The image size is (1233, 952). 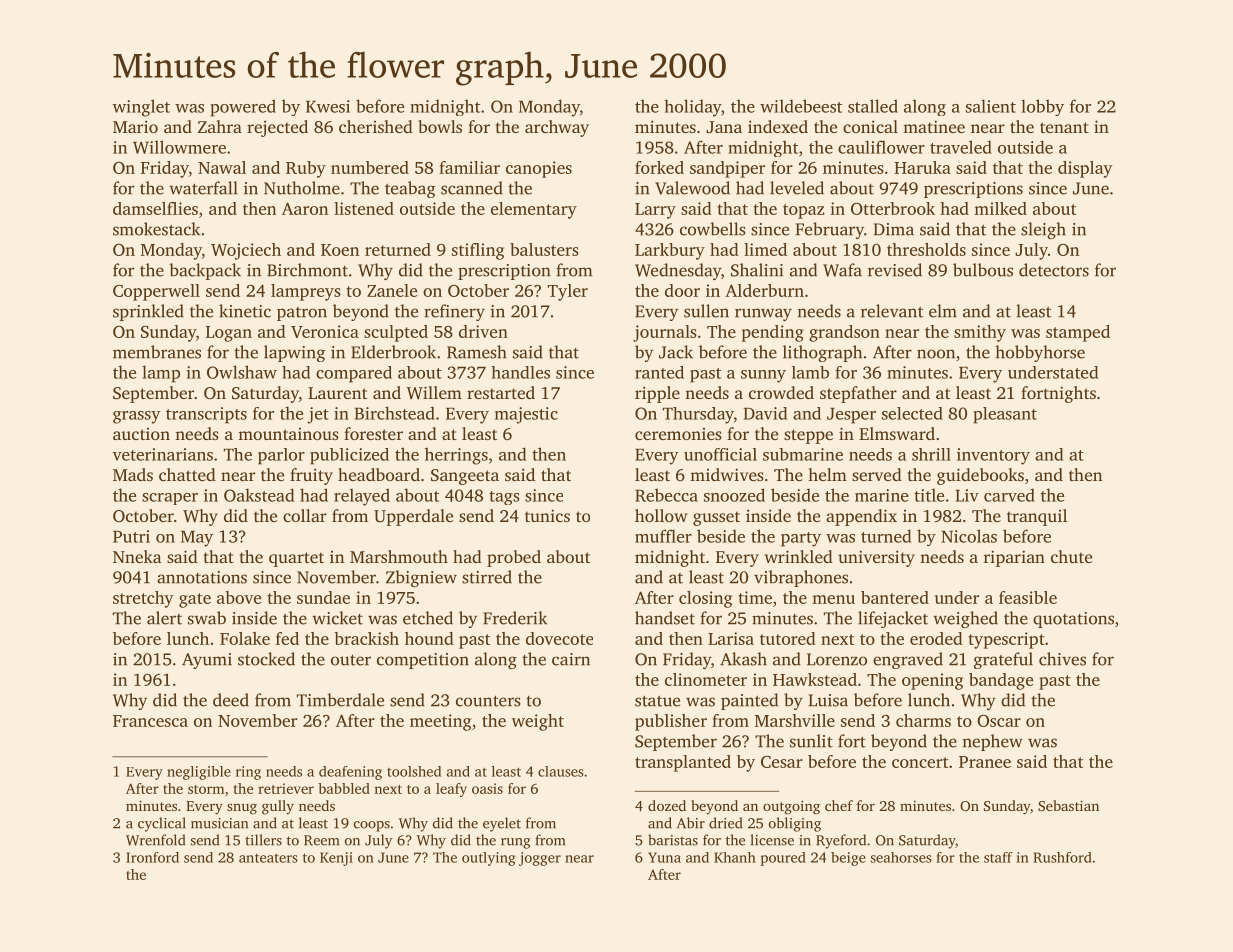 I want to click on snoozed, so click(x=734, y=495).
